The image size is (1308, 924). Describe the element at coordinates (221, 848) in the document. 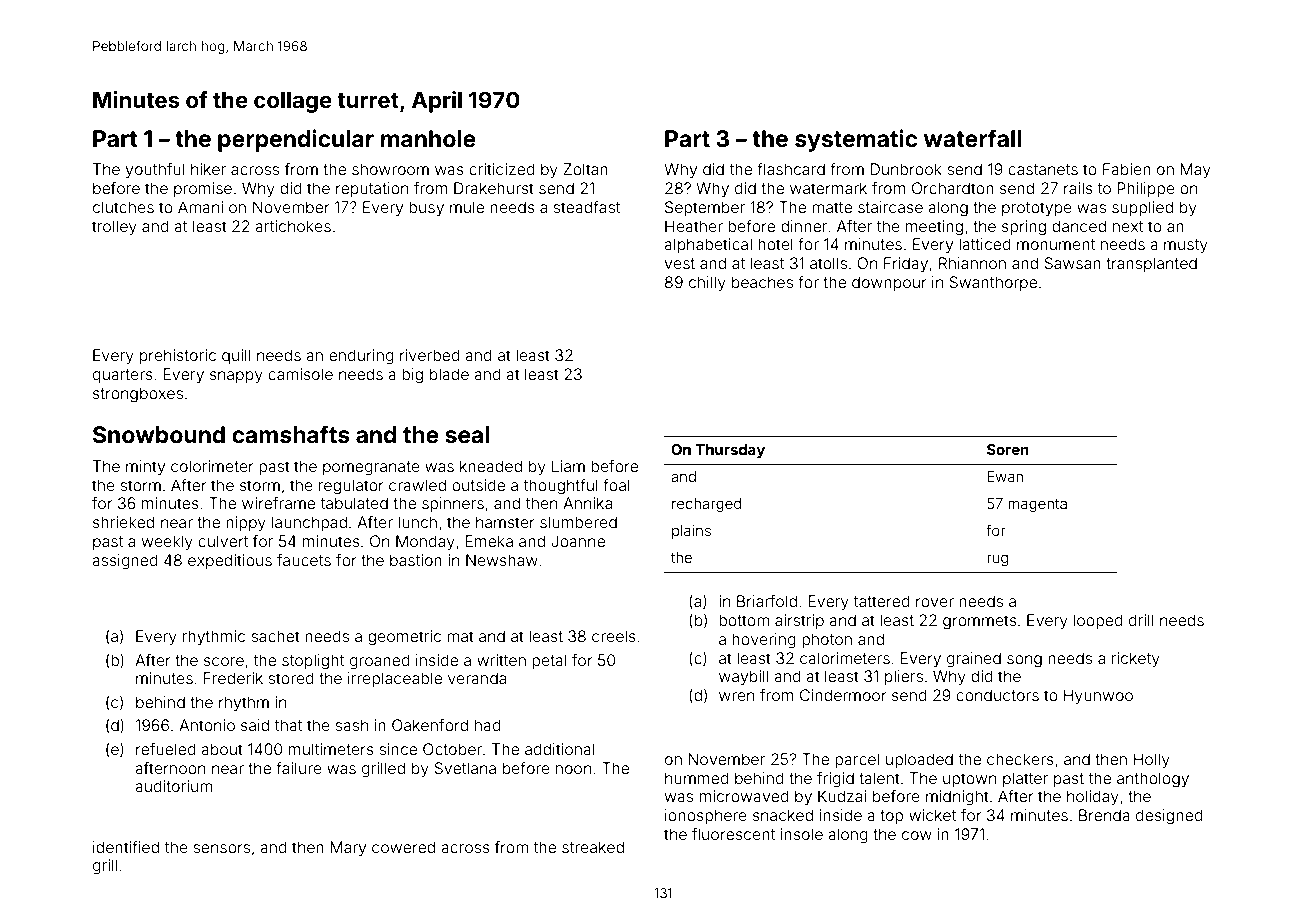

I see `sensors` at that location.
